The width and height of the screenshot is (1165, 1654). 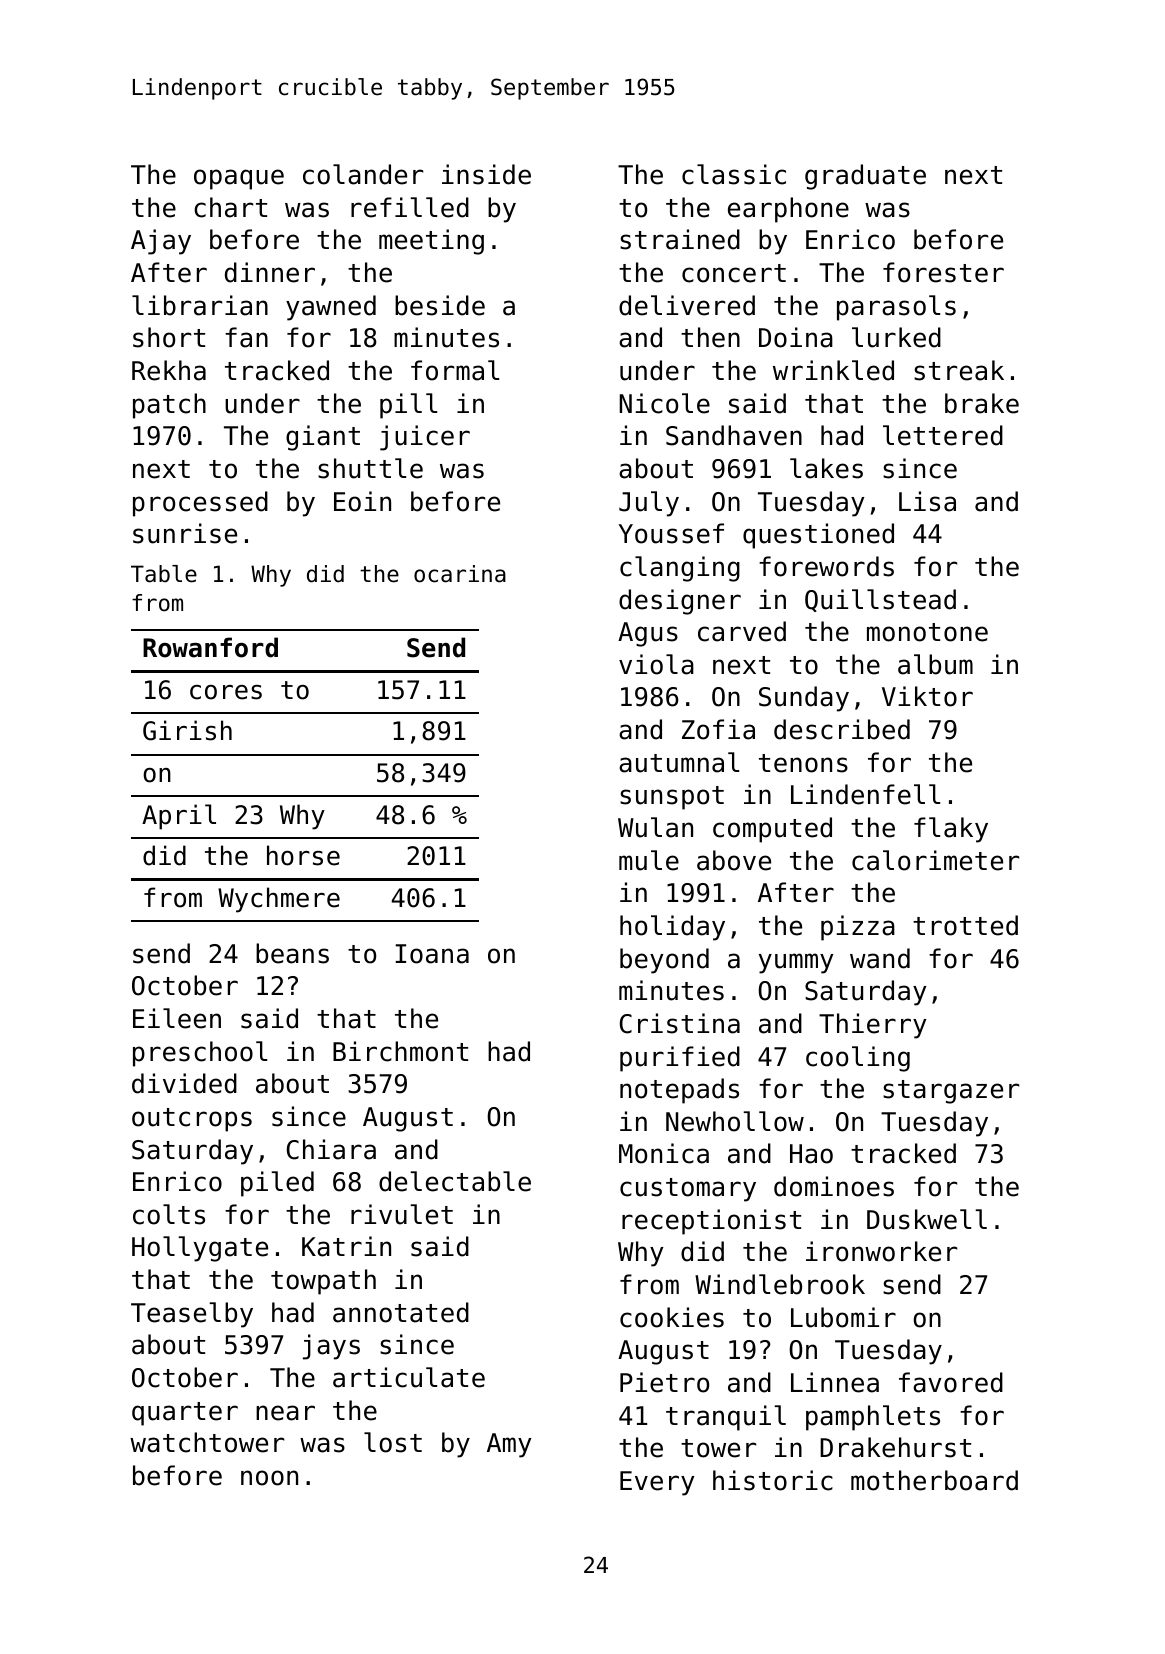 What do you see at coordinates (460, 574) in the screenshot?
I see `ocarina` at bounding box center [460, 574].
